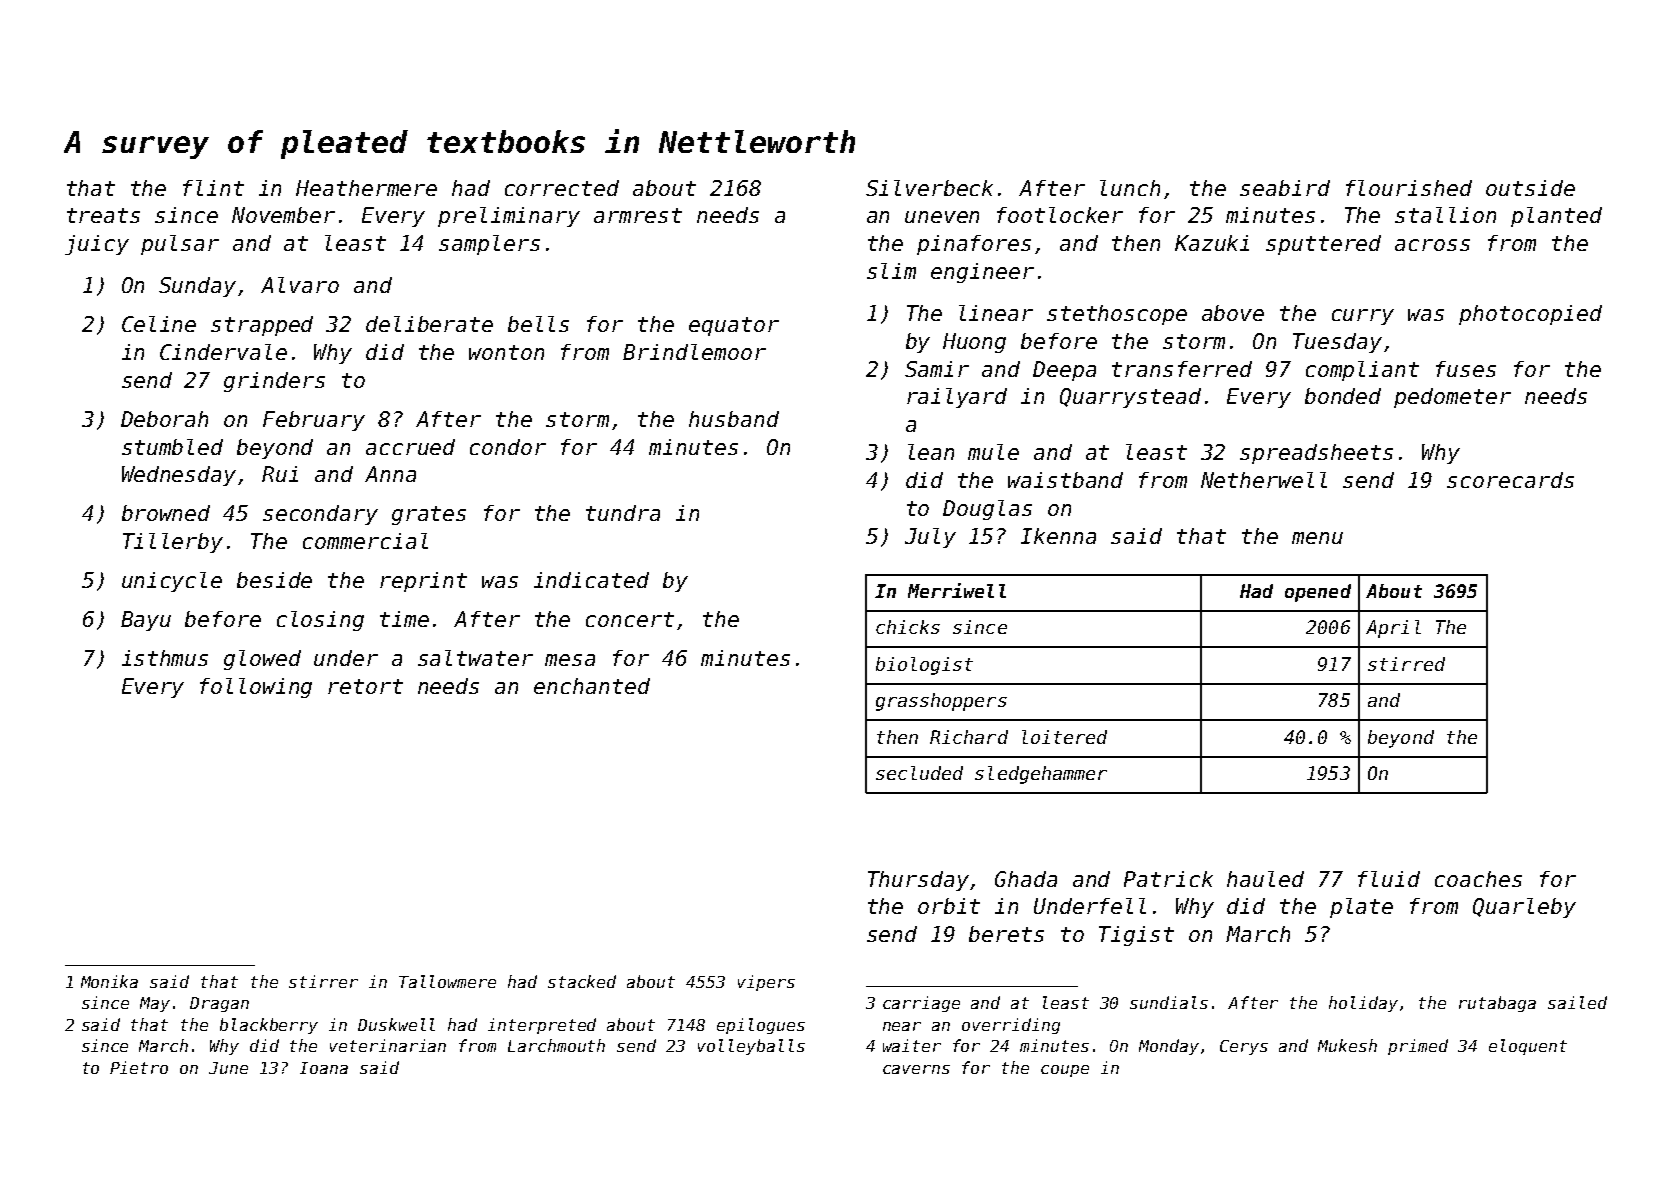  Describe the element at coordinates (592, 686) in the screenshot. I see `enchanted` at that location.
